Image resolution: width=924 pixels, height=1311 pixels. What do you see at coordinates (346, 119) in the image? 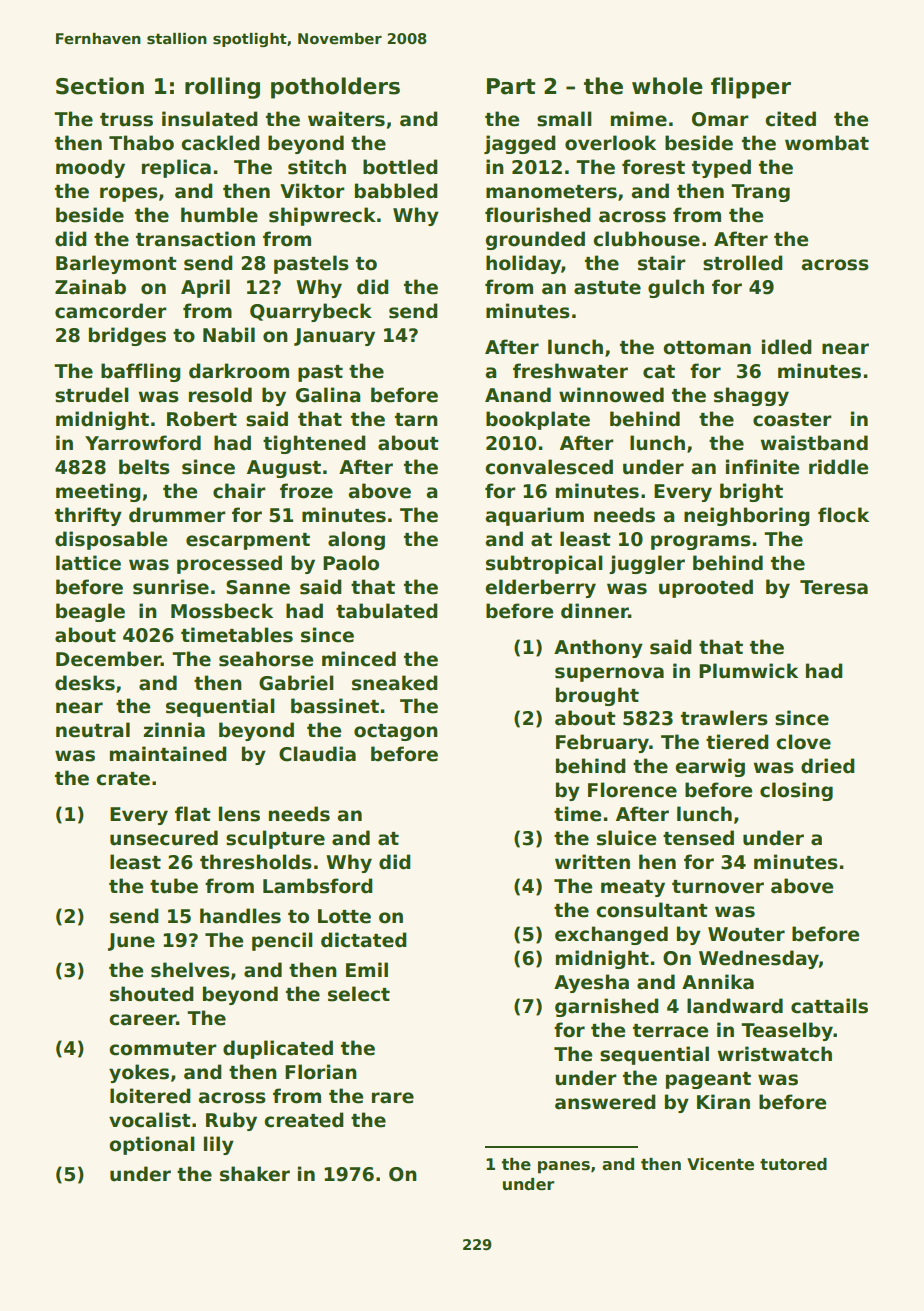
I see `waiters` at bounding box center [346, 119].
